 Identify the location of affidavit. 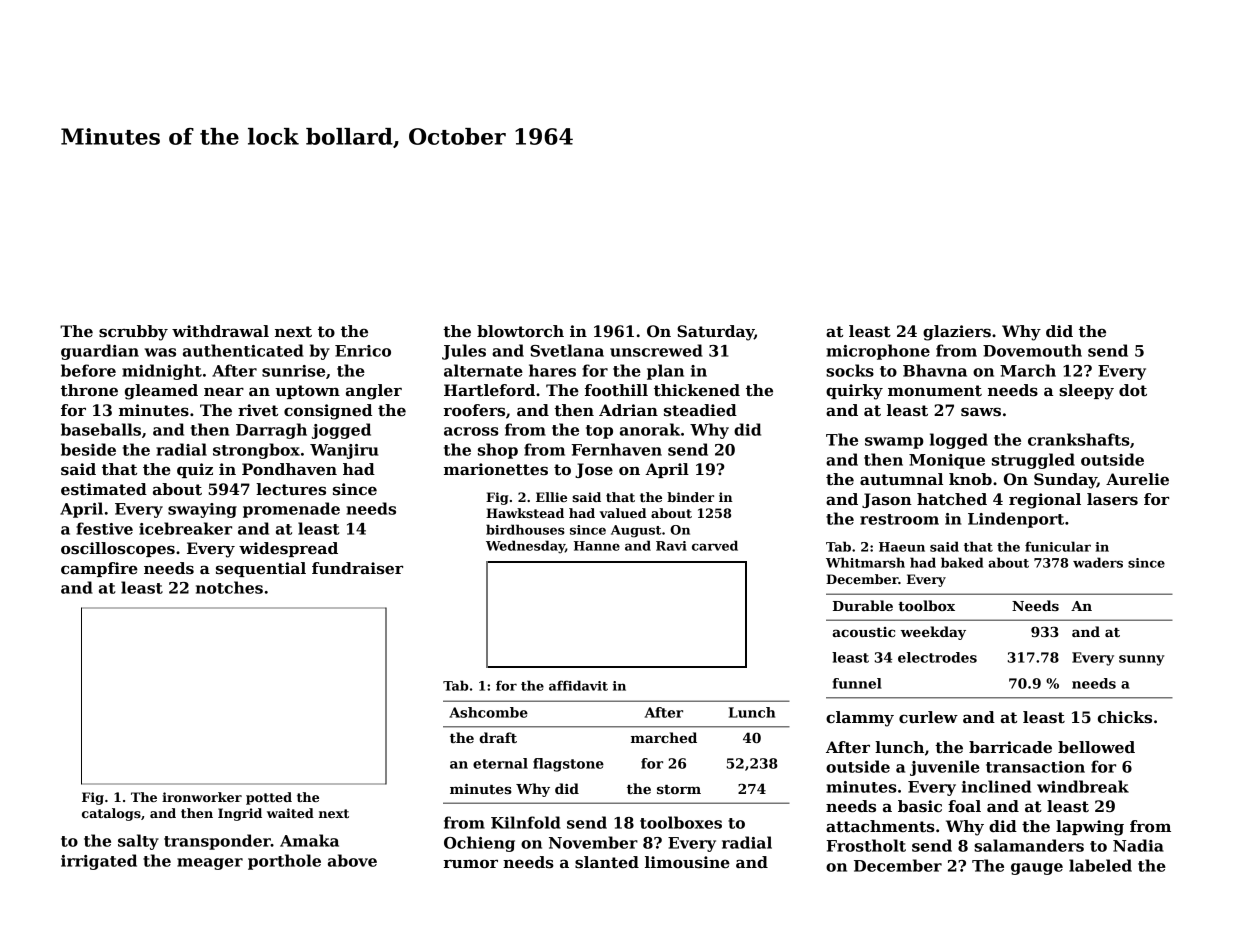
(578, 685).
